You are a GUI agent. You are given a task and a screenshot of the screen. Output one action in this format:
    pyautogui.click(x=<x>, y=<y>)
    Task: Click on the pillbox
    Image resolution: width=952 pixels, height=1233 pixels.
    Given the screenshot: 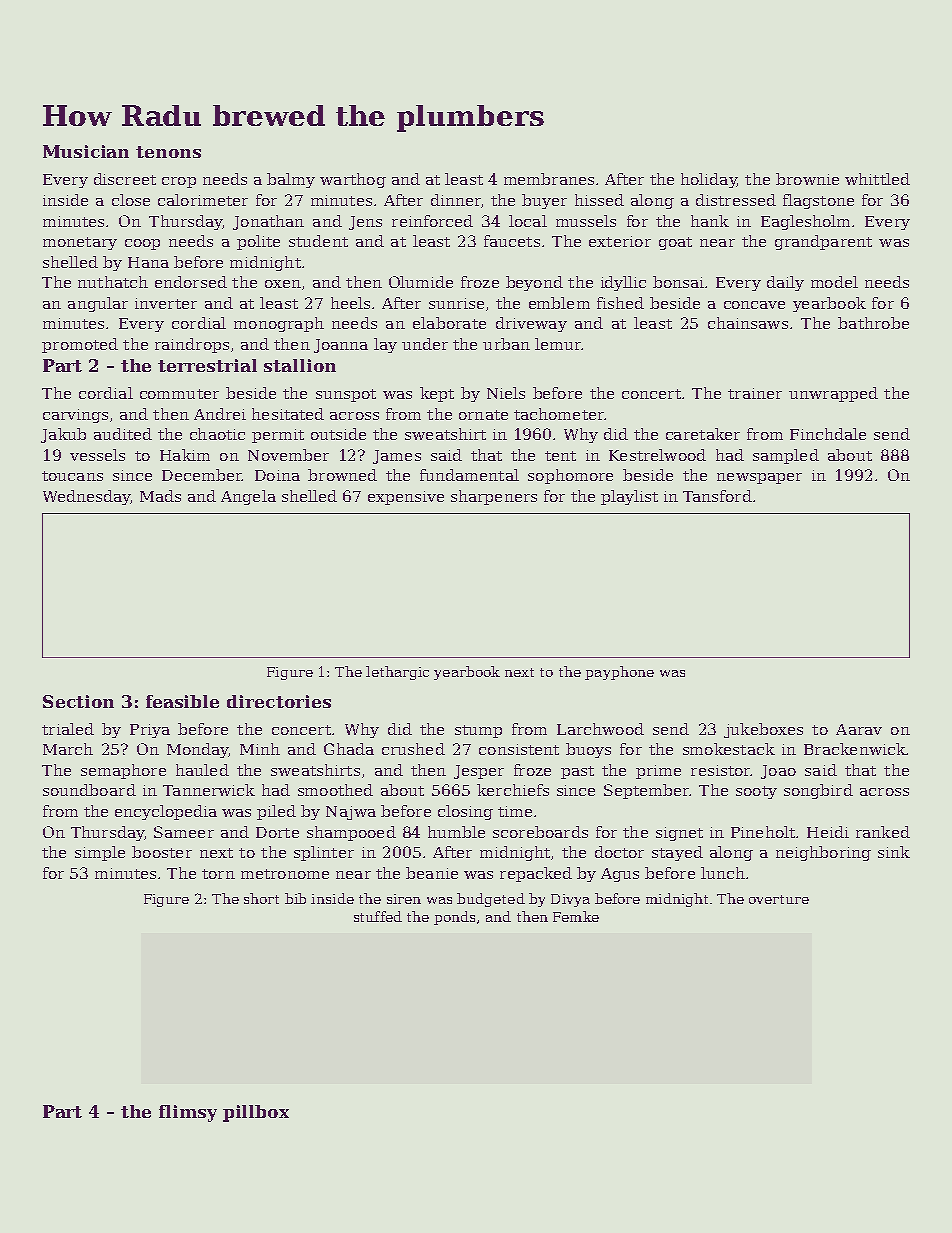 What is the action you would take?
    pyautogui.click(x=256, y=1113)
